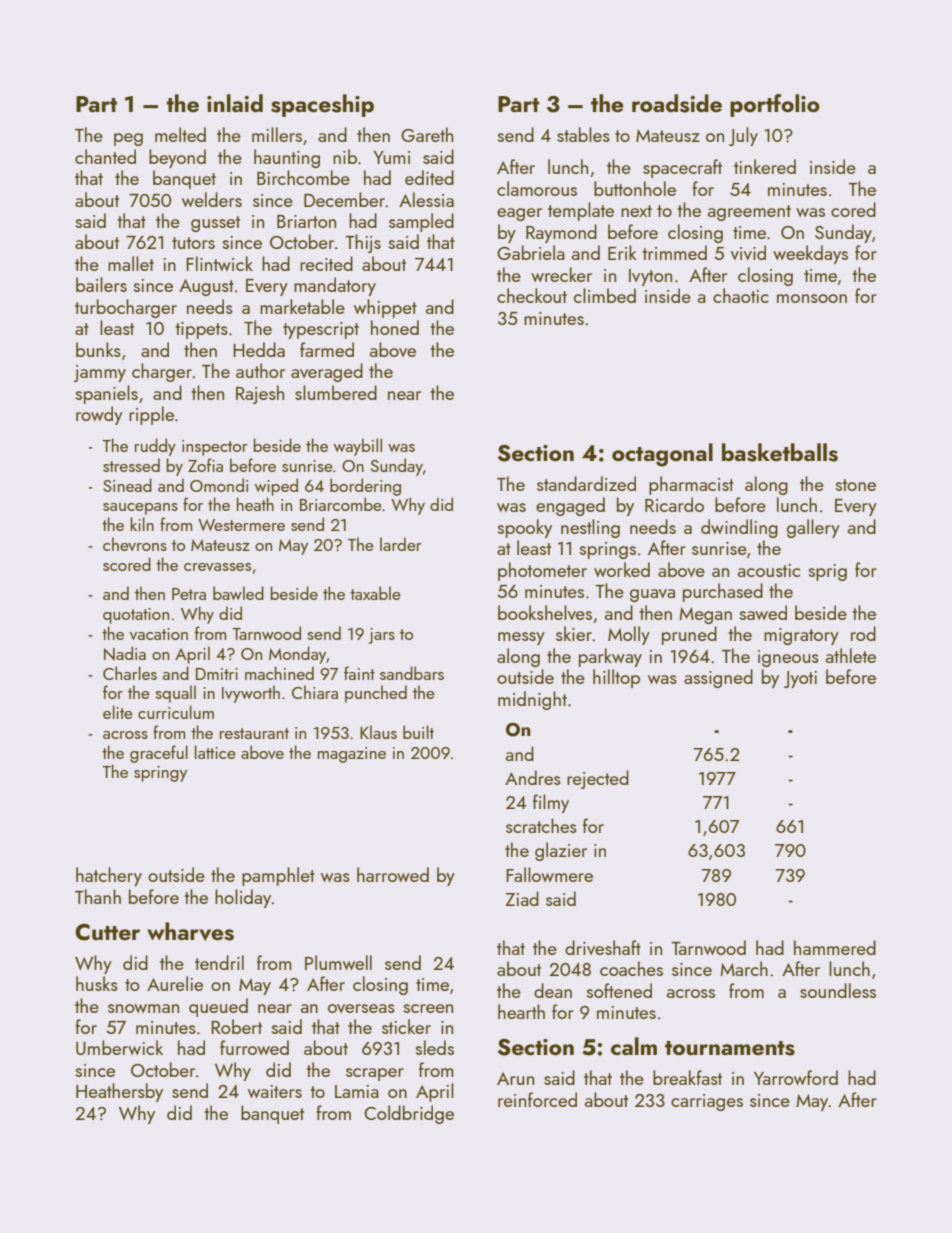  I want to click on monsoon, so click(812, 298).
